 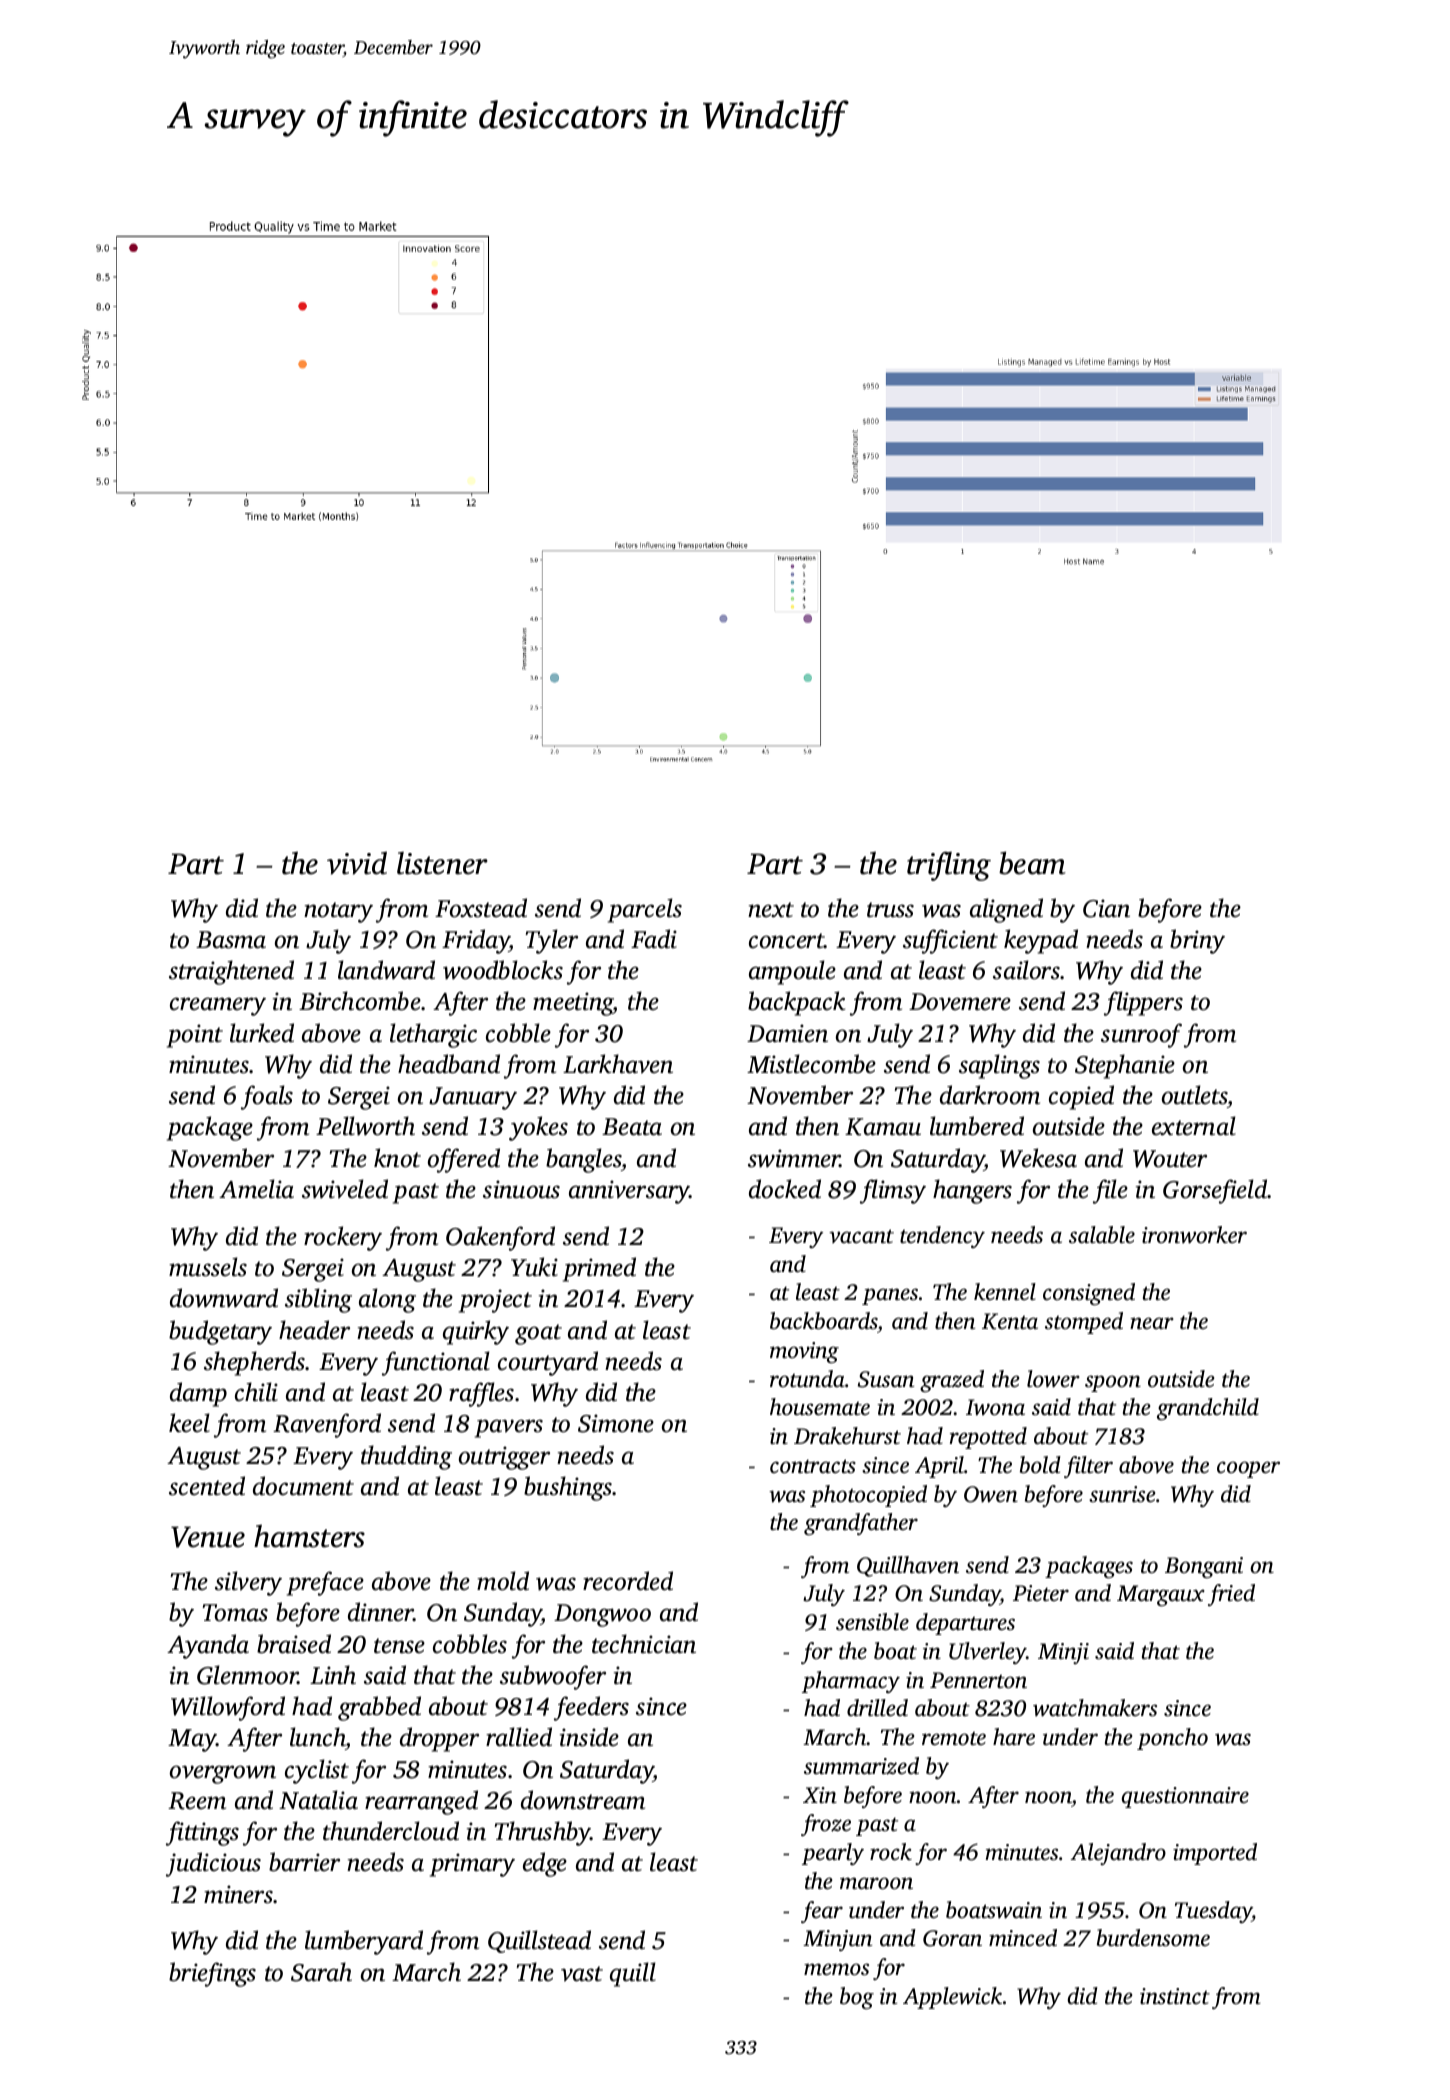 I want to click on vivid, so click(x=357, y=863).
